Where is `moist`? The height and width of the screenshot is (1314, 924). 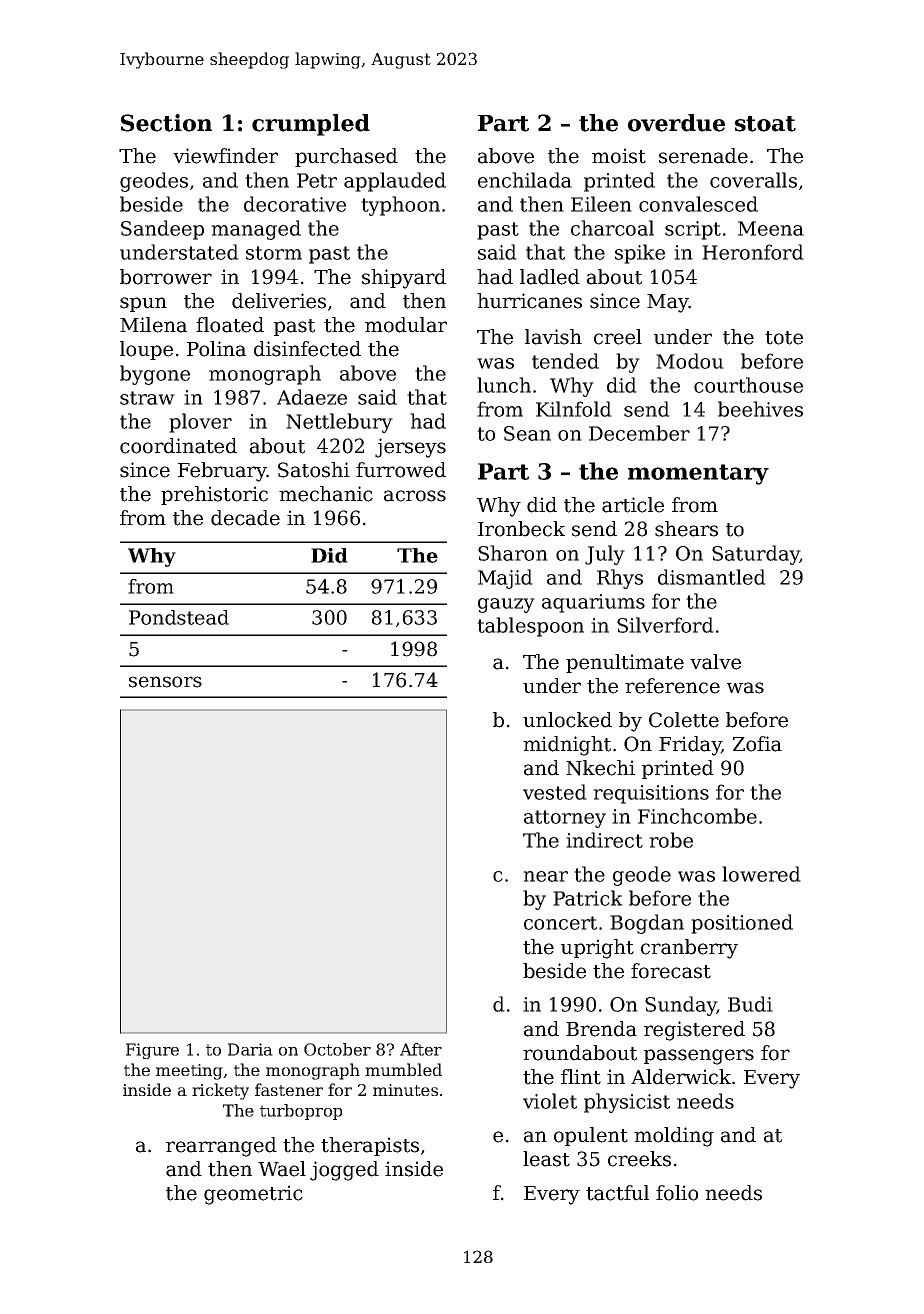
moist is located at coordinates (619, 156).
